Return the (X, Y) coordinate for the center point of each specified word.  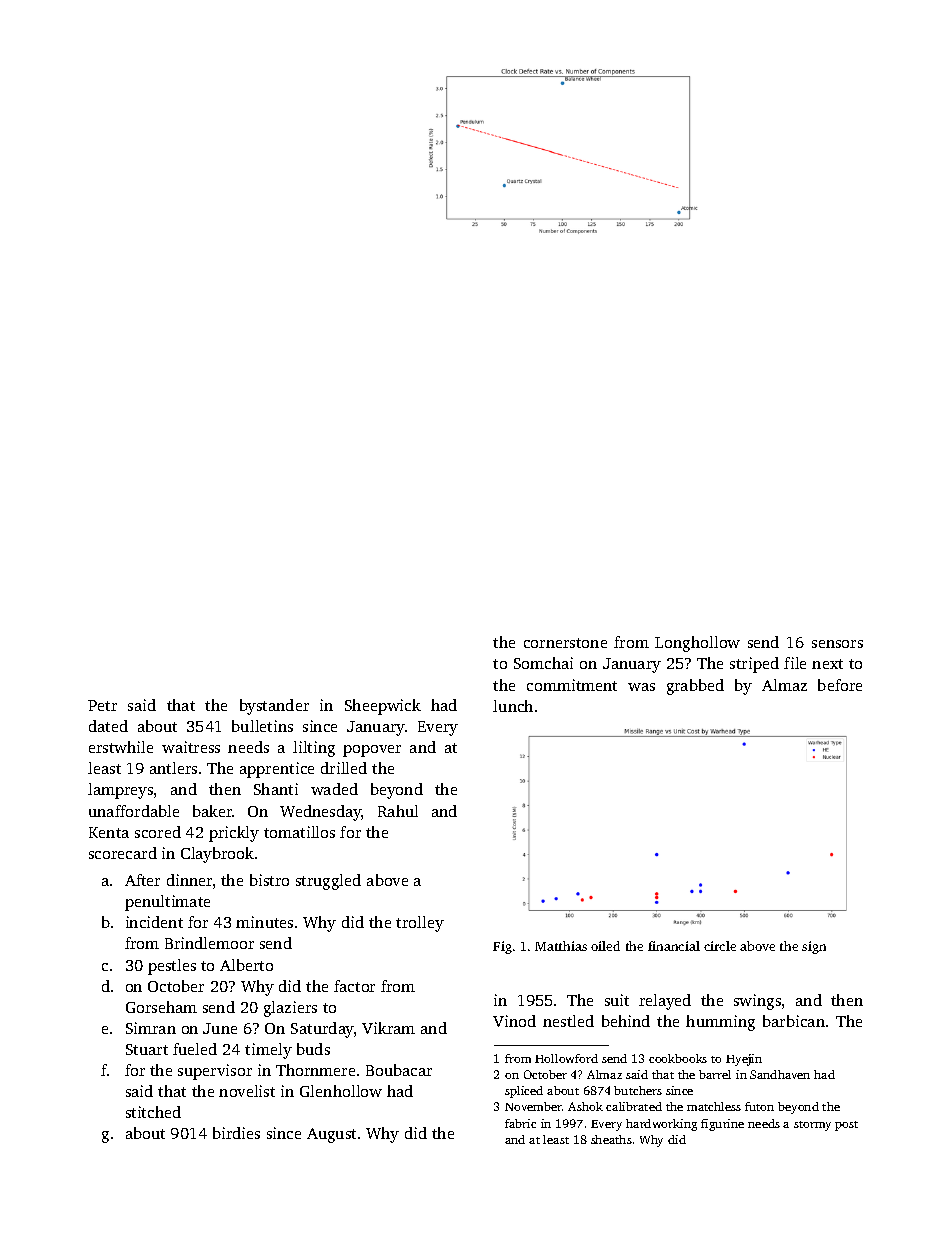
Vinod (514, 1021)
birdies (236, 1133)
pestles (172, 967)
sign (814, 947)
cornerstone (565, 643)
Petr (102, 705)
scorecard (123, 853)
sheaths (611, 1139)
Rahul (398, 811)
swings (757, 1002)
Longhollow (697, 644)
